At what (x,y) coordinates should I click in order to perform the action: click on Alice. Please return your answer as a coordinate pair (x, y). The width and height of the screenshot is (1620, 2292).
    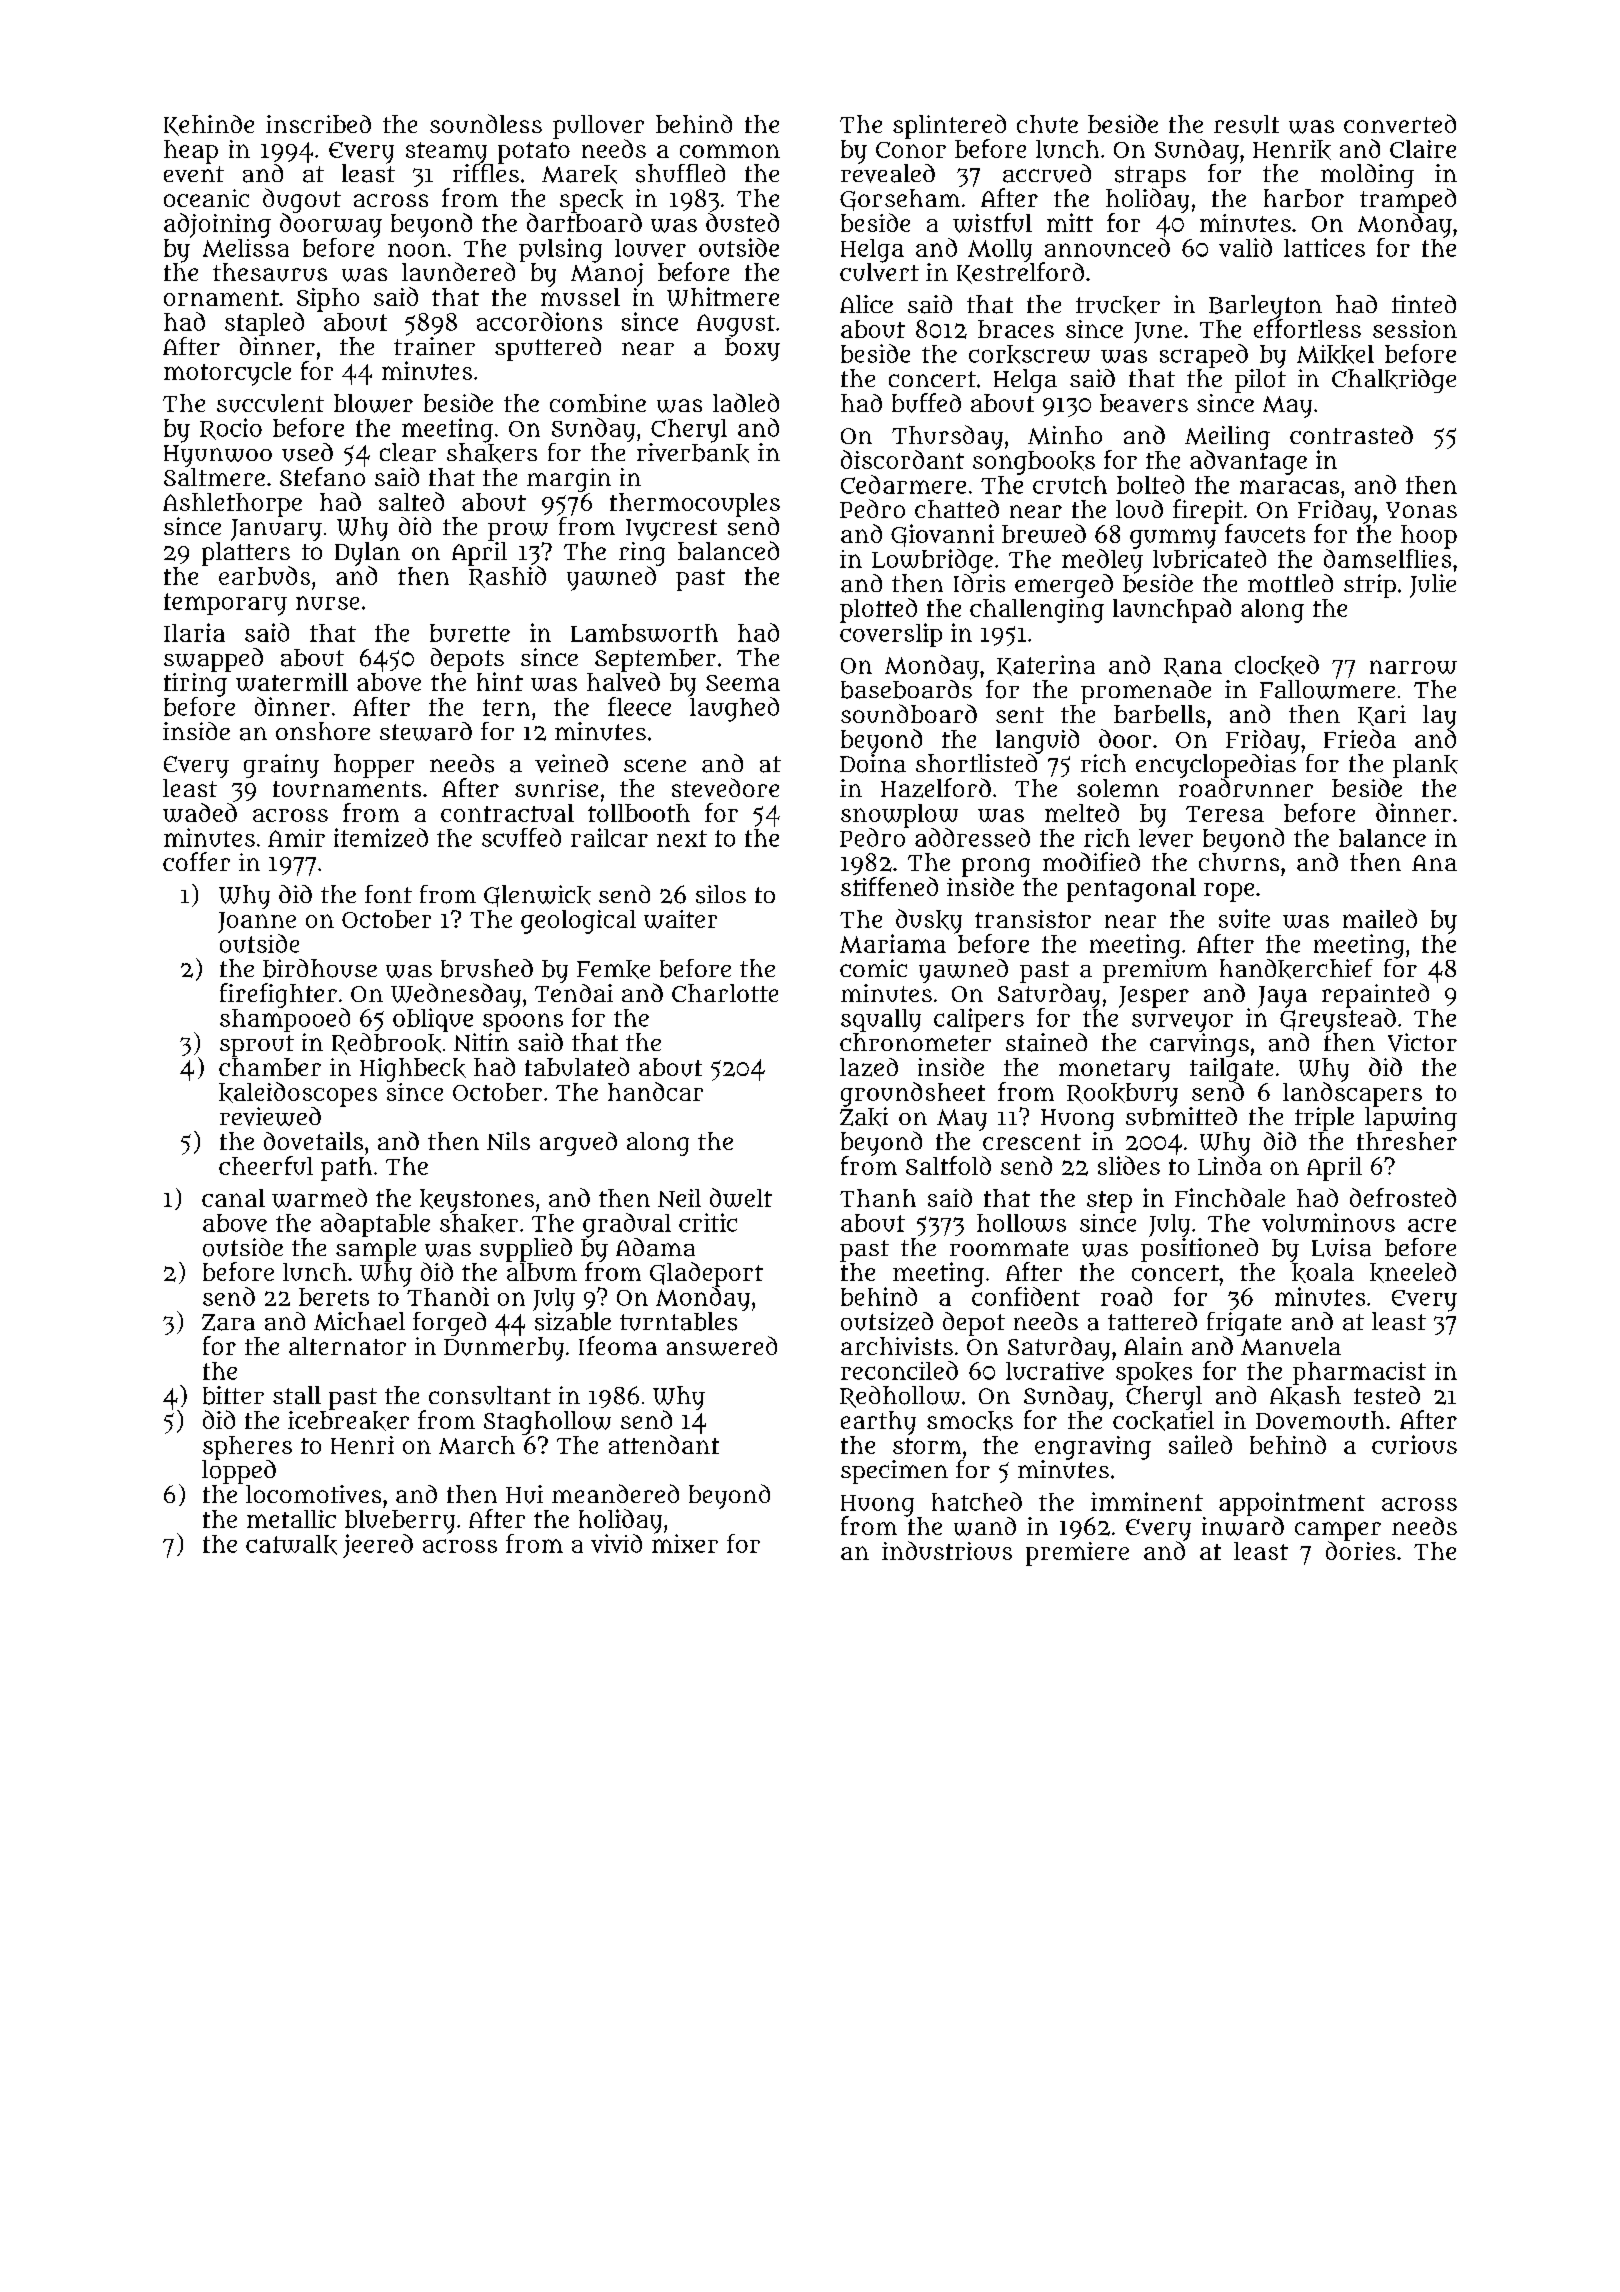
    Looking at the image, I should click on (866, 304).
